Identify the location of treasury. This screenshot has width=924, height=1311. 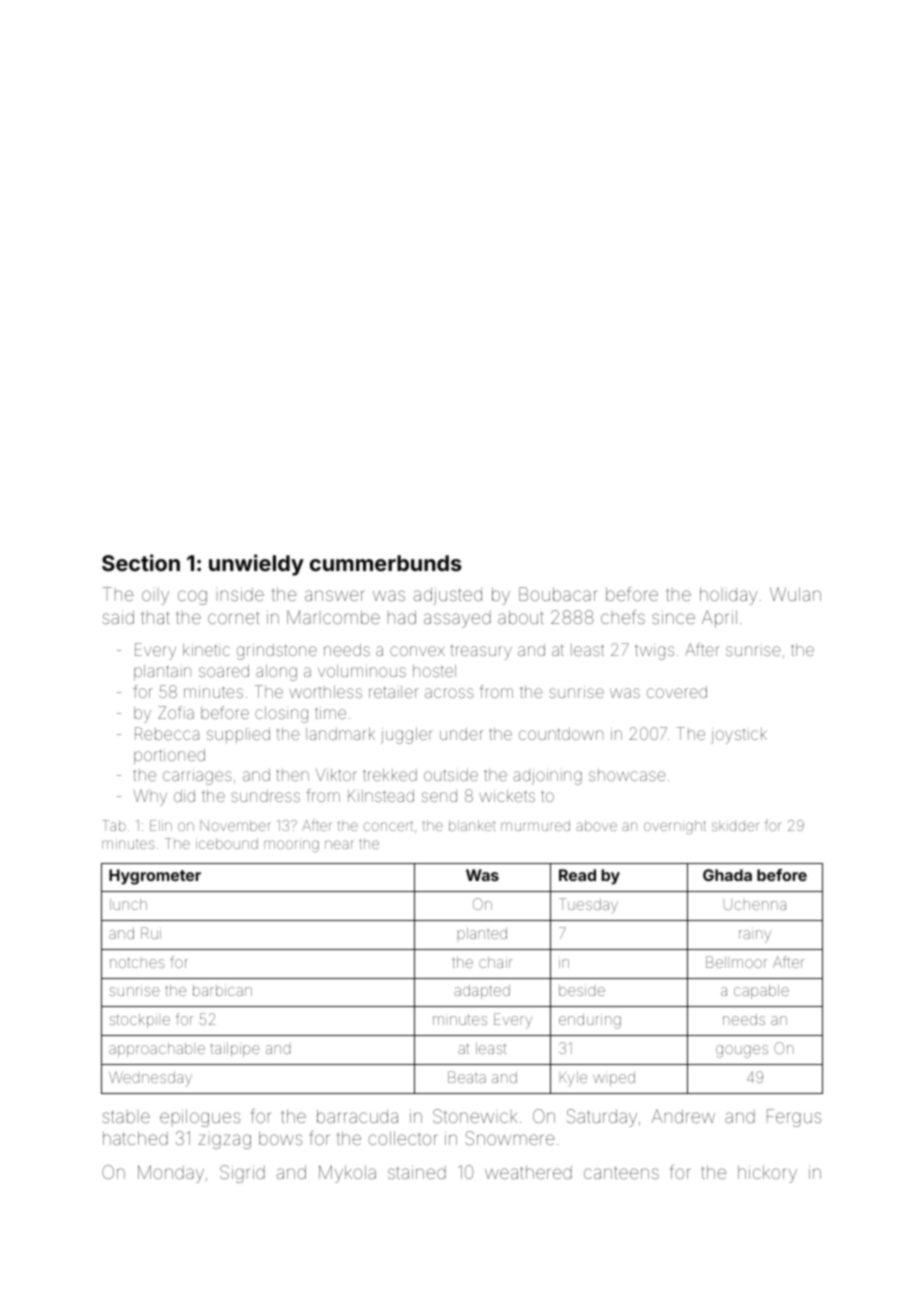
(481, 652).
